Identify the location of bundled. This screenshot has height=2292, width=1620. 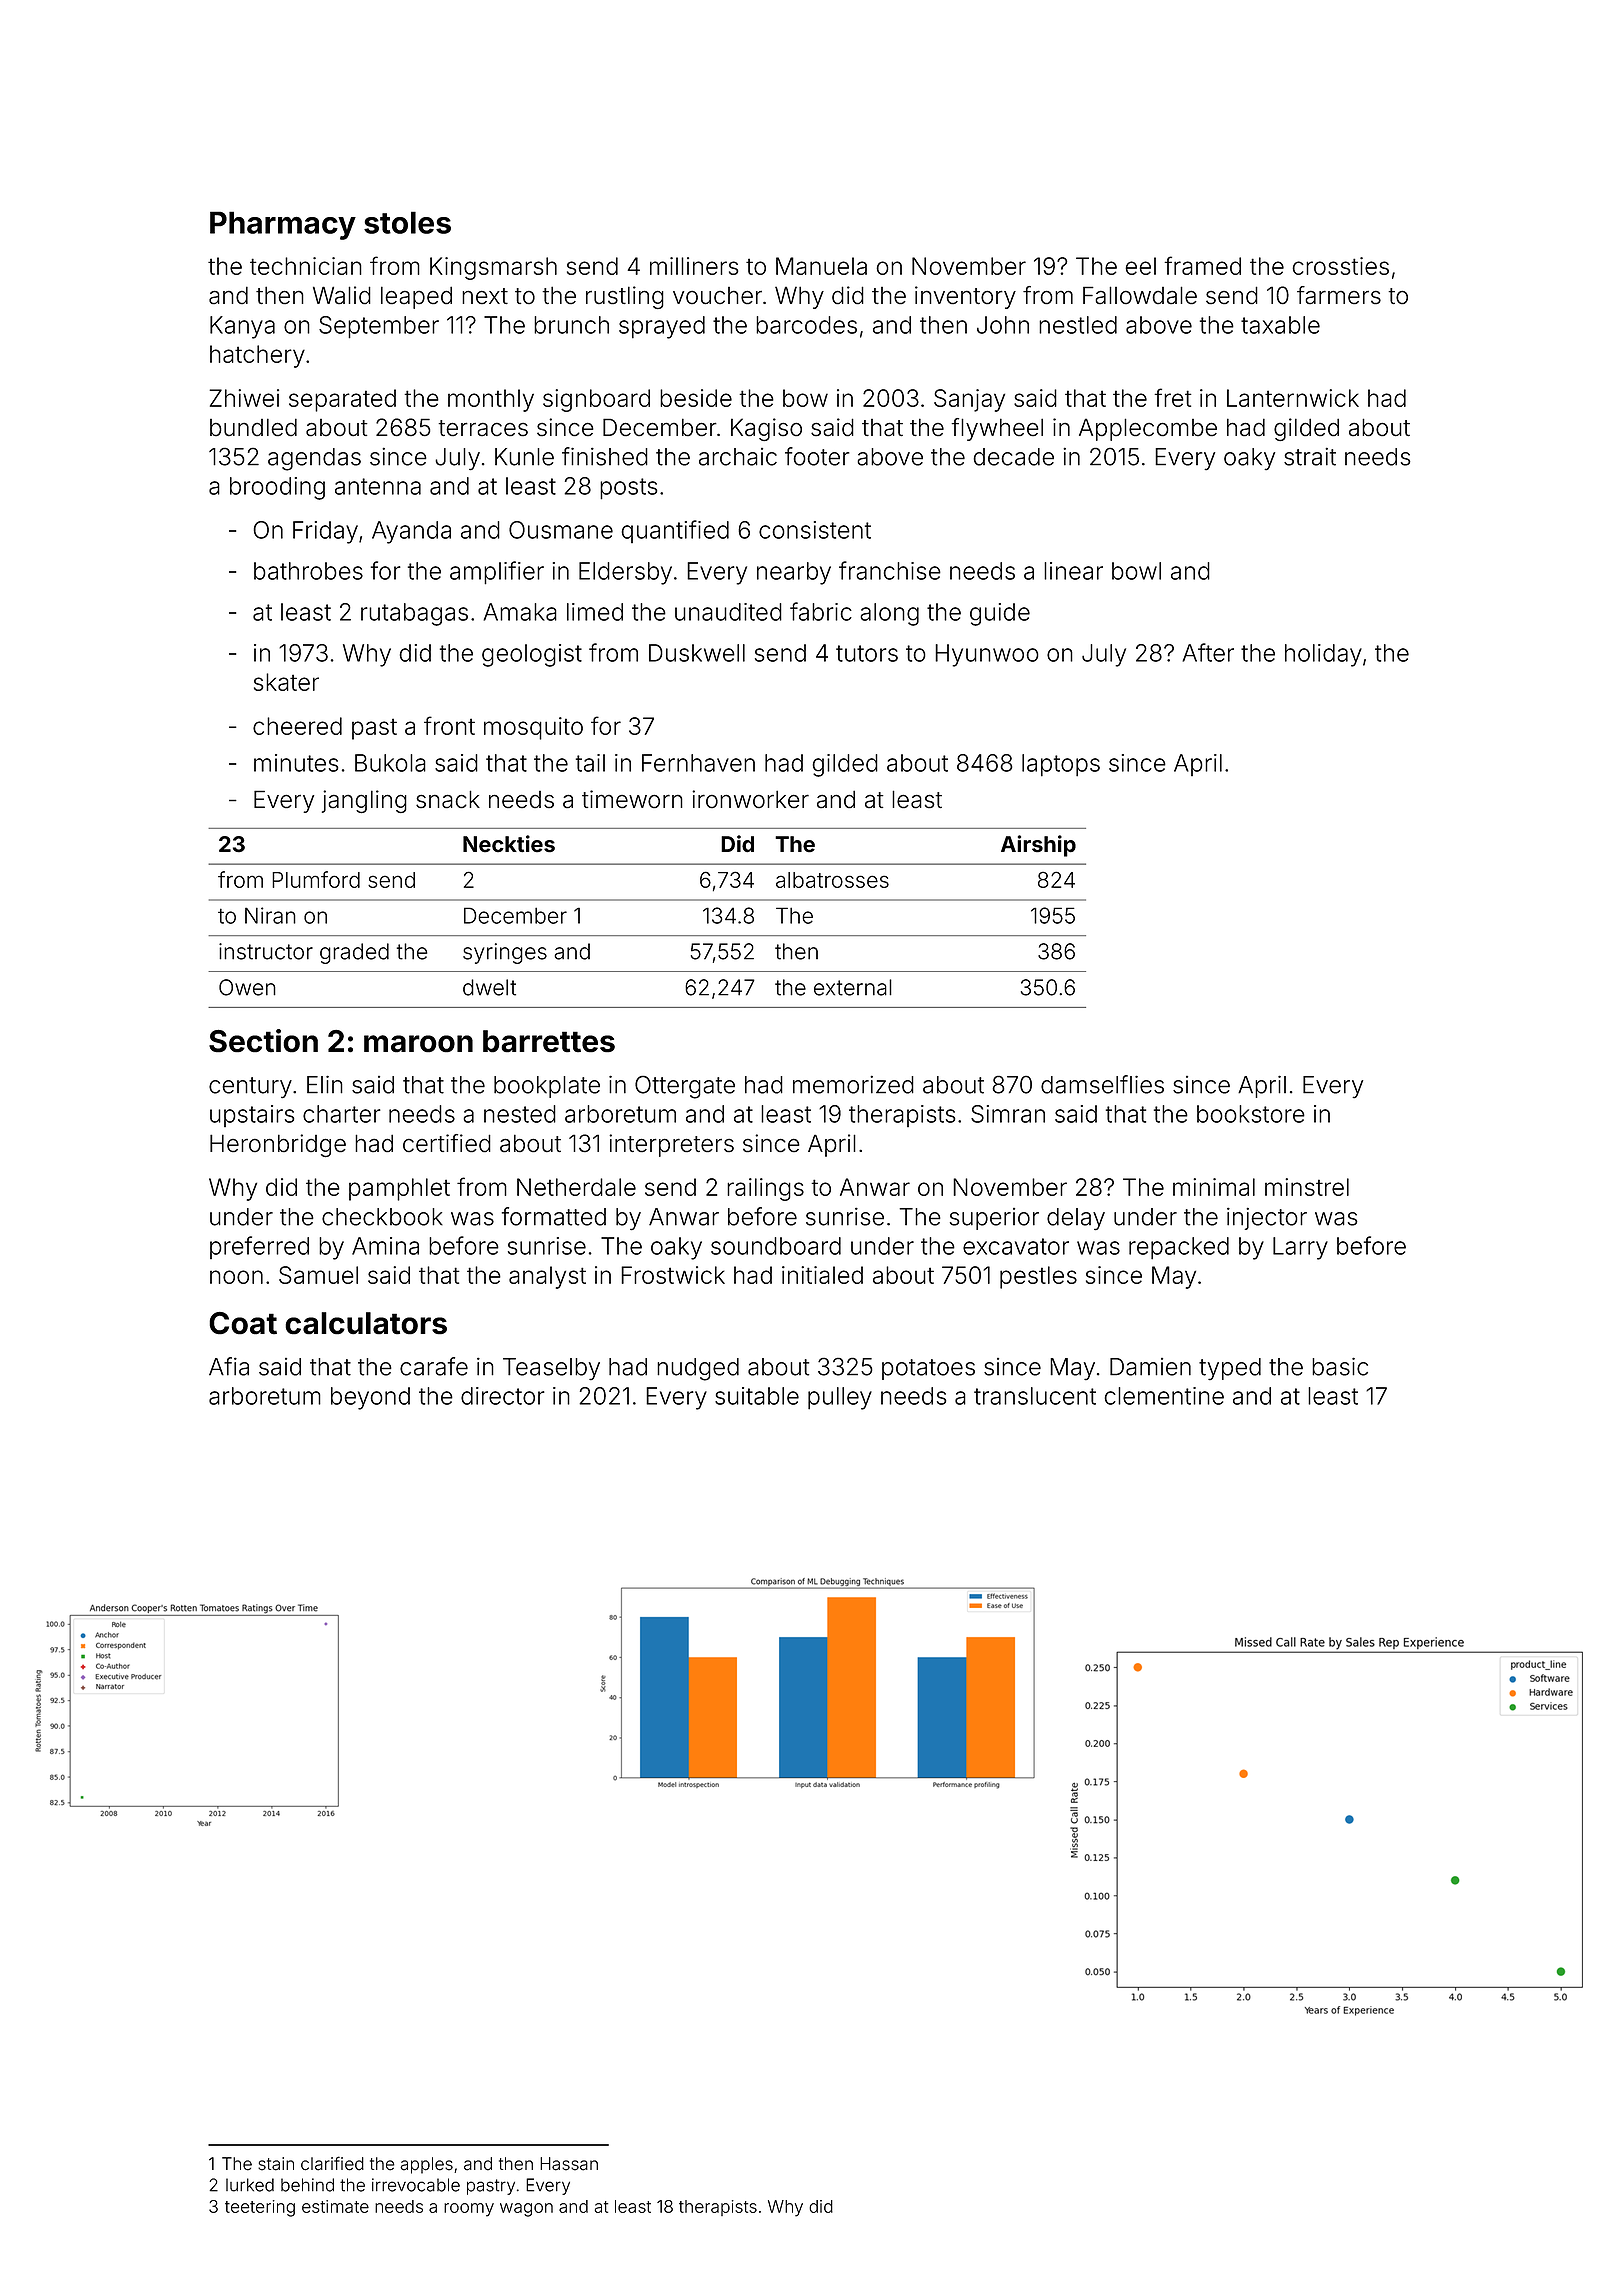
(253, 427).
